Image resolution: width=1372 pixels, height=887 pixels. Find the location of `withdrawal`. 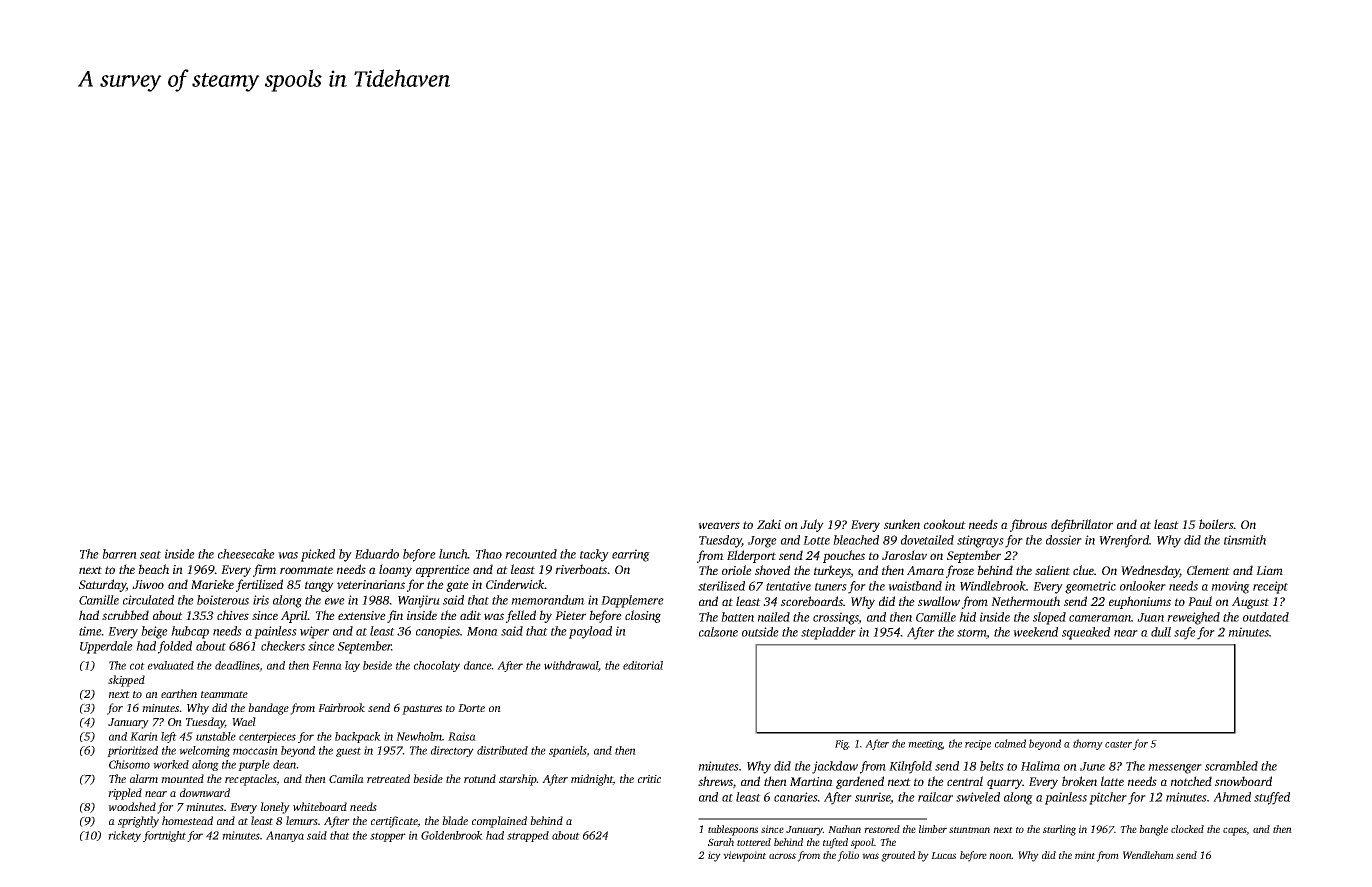

withdrawal is located at coordinates (571, 665).
